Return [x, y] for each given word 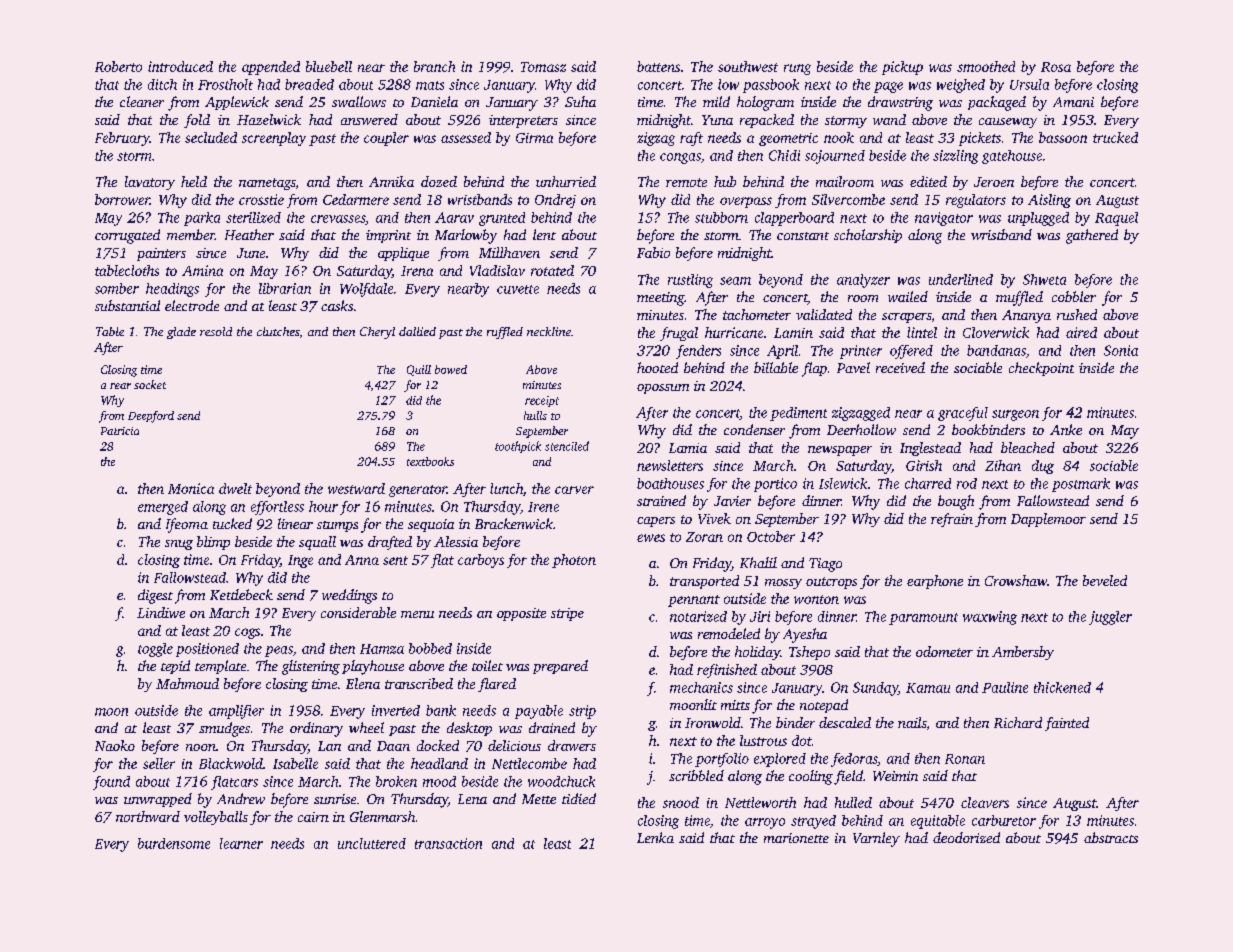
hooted [657, 367]
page [888, 87]
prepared [560, 667]
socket [150, 384]
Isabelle [295, 763]
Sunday [875, 689]
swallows [359, 101]
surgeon [1015, 415]
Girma [534, 138]
